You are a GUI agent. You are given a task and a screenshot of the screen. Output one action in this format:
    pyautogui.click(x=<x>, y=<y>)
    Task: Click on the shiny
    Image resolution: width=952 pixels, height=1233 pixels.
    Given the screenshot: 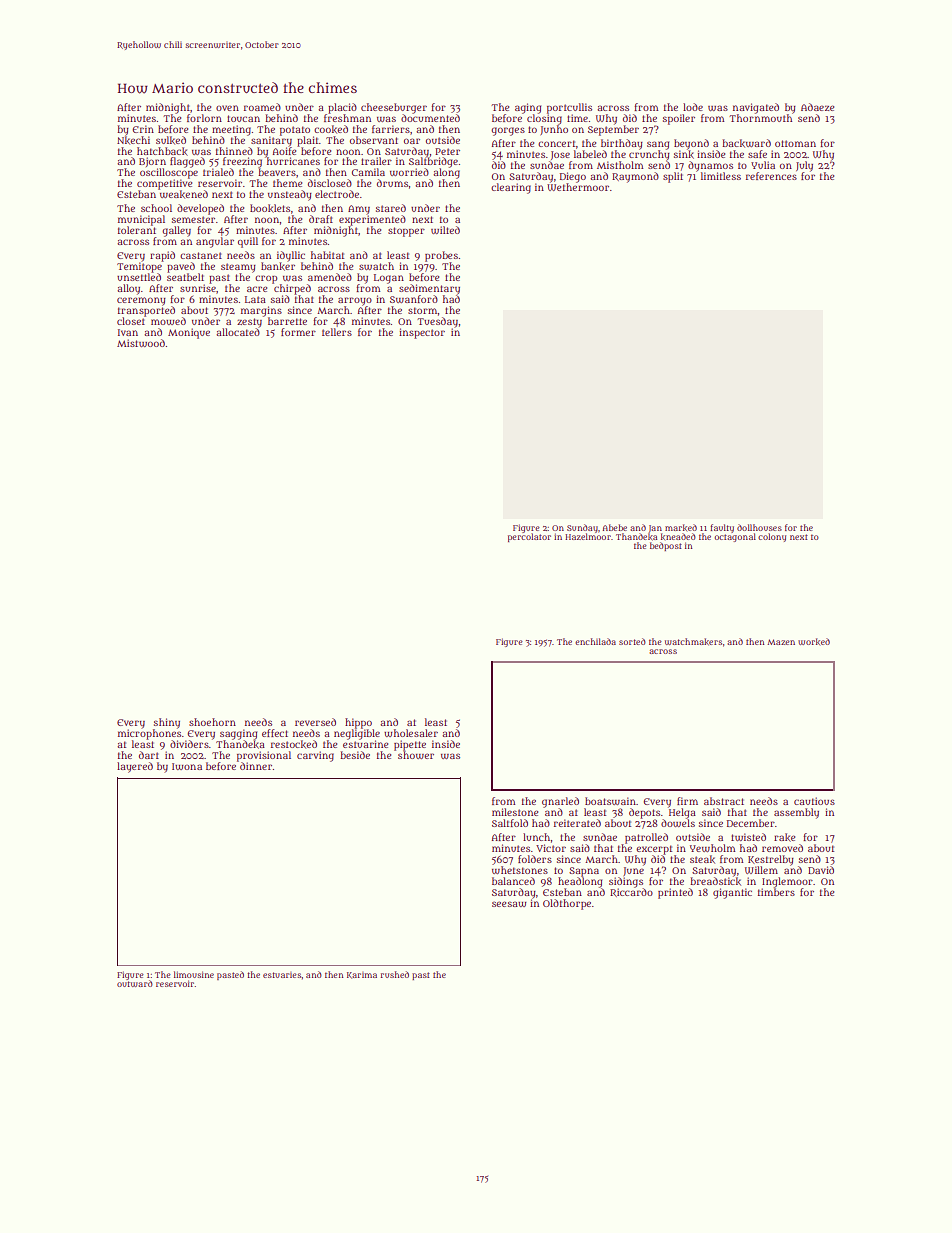 What is the action you would take?
    pyautogui.click(x=167, y=723)
